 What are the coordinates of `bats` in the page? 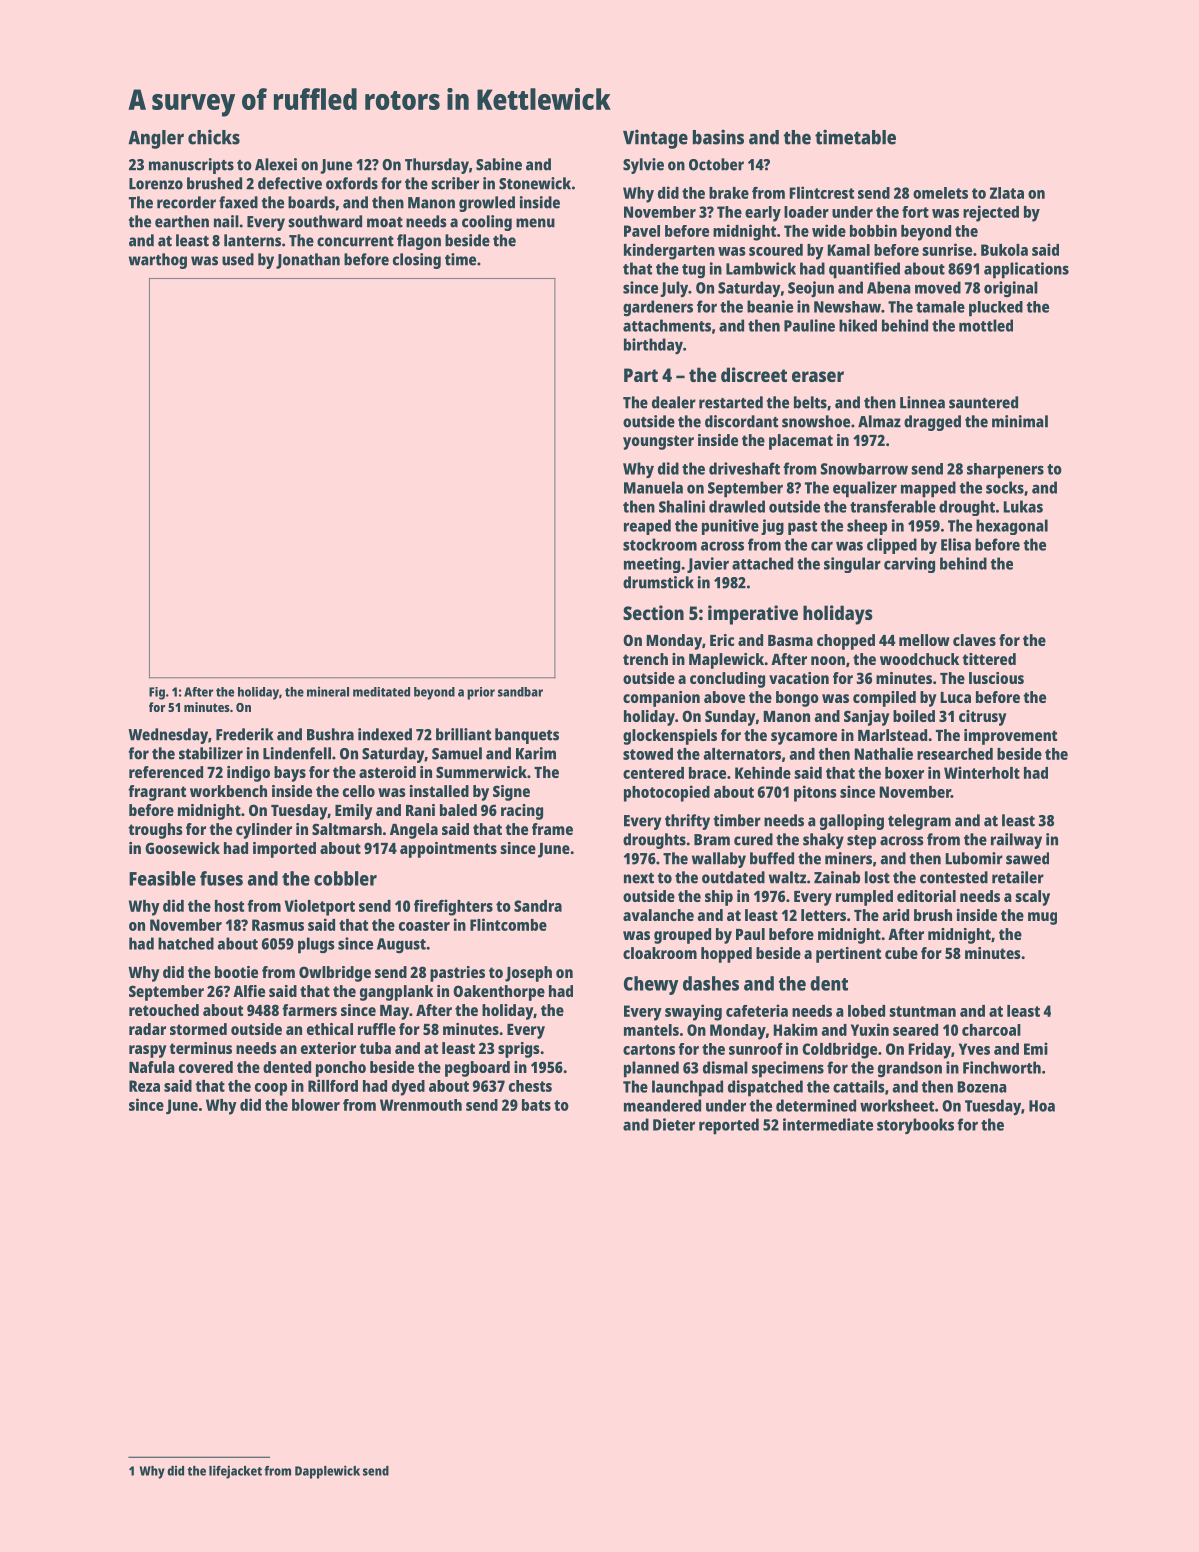 It's located at (536, 1105).
